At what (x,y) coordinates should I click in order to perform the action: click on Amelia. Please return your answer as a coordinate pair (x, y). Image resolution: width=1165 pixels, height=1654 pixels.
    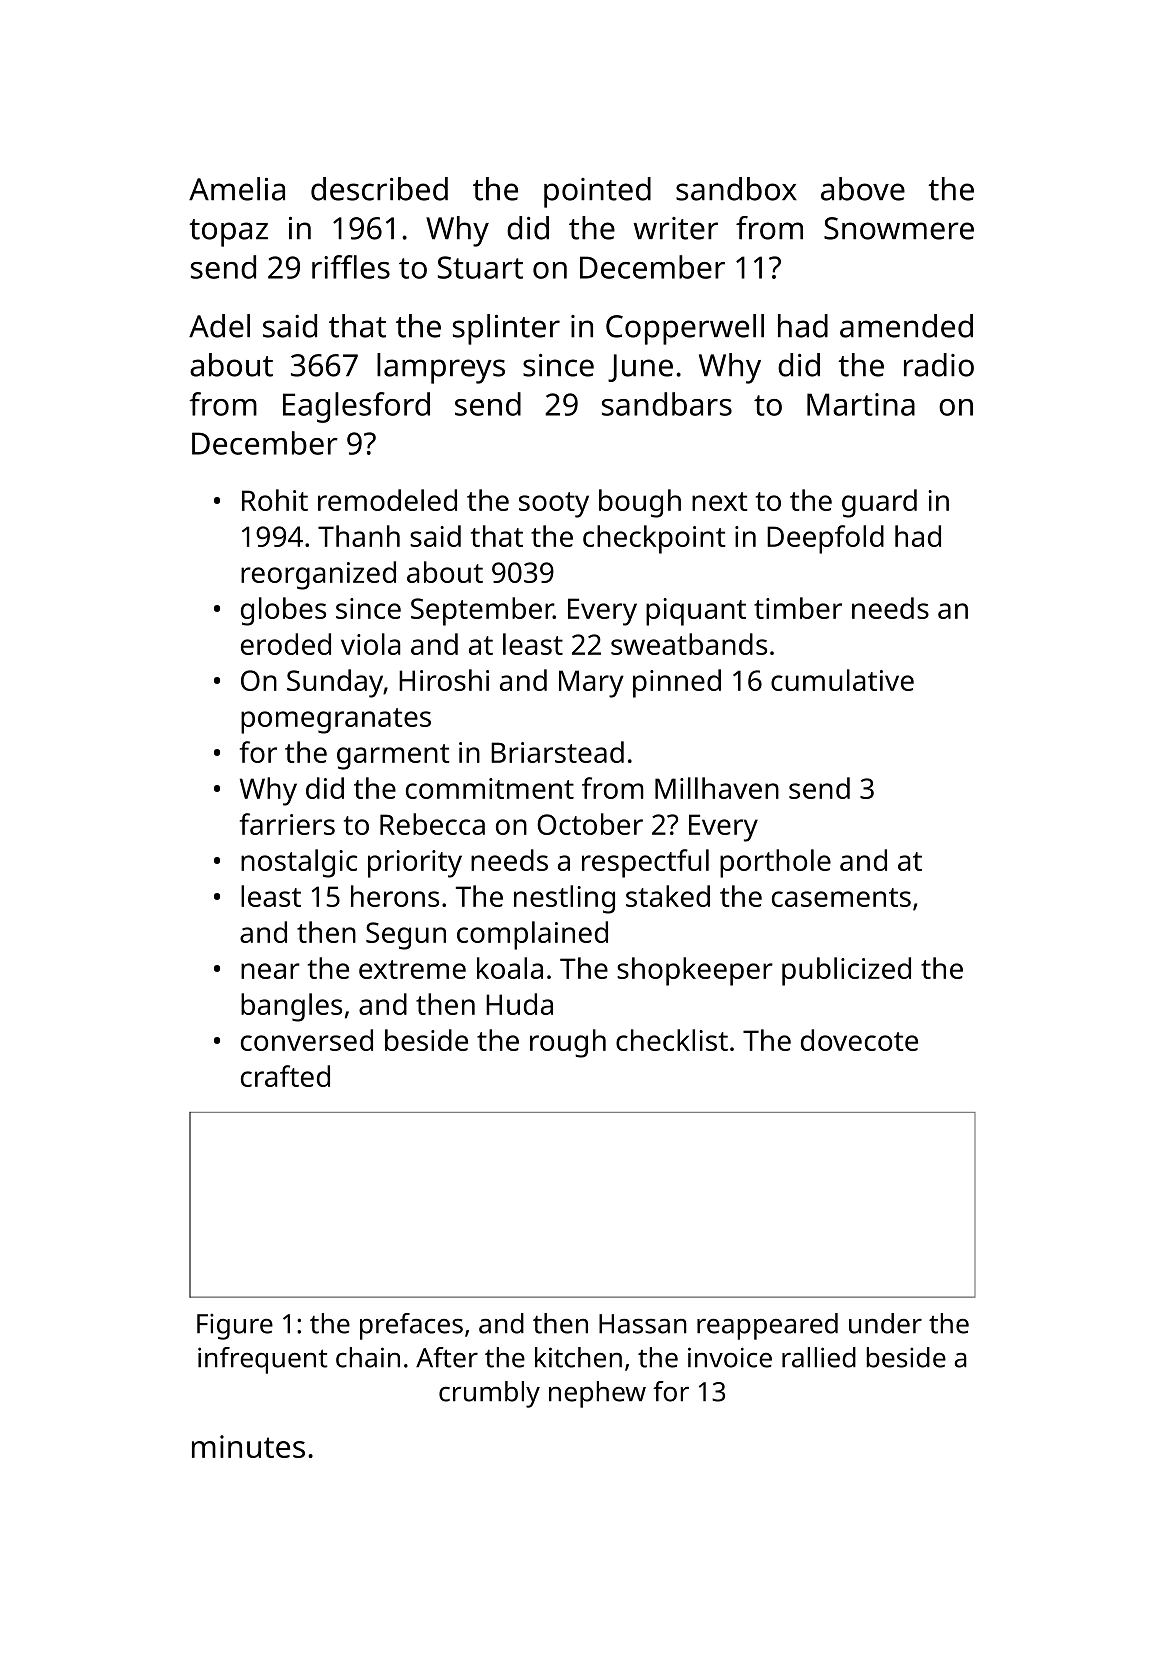
    Looking at the image, I should click on (237, 189).
